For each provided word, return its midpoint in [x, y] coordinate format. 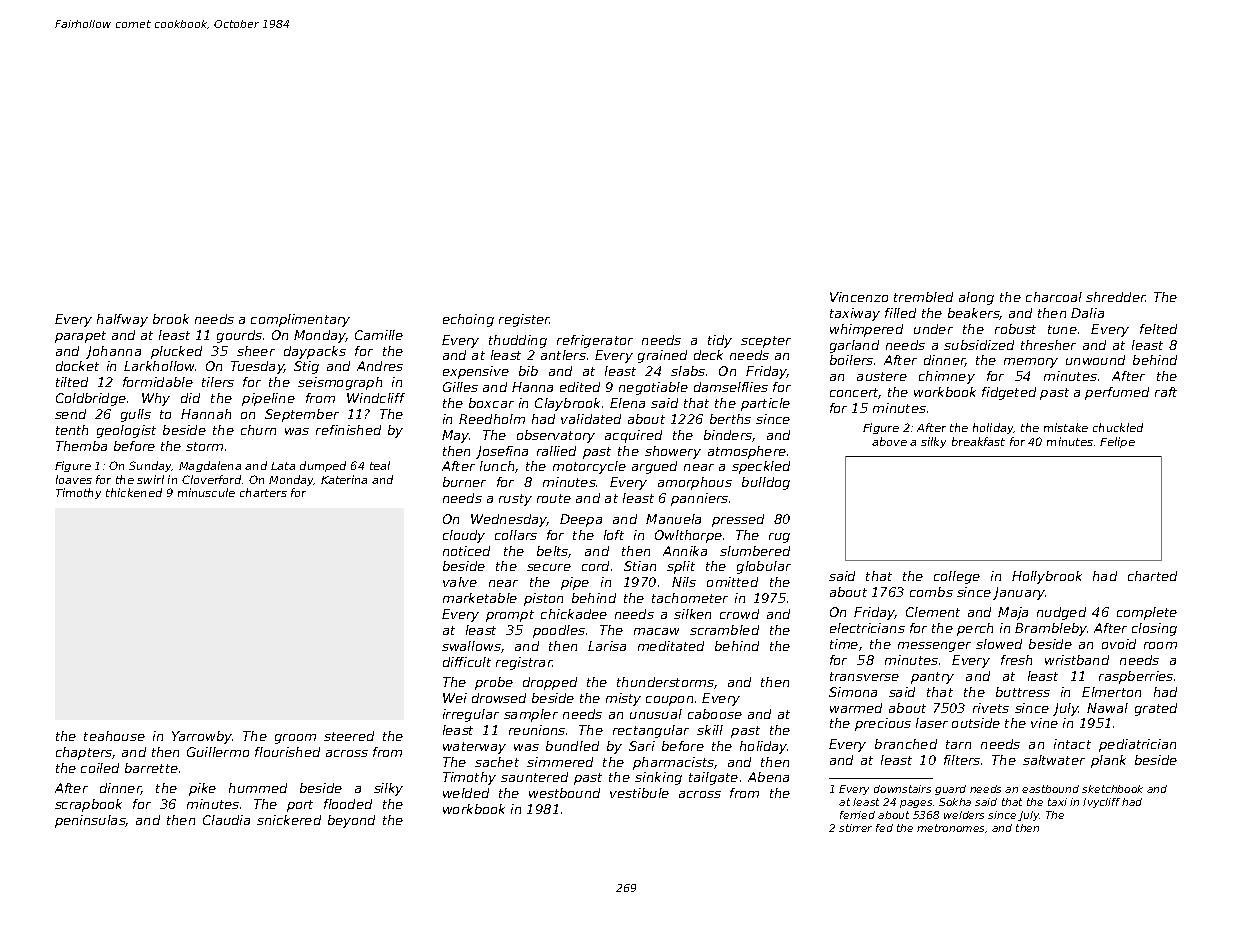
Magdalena [210, 466]
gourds [239, 336]
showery [673, 452]
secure [549, 567]
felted [1158, 329]
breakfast [978, 441]
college [957, 577]
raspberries [1136, 677]
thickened [134, 492]
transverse [864, 676]
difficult [467, 662]
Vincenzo [859, 297]
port [300, 806]
